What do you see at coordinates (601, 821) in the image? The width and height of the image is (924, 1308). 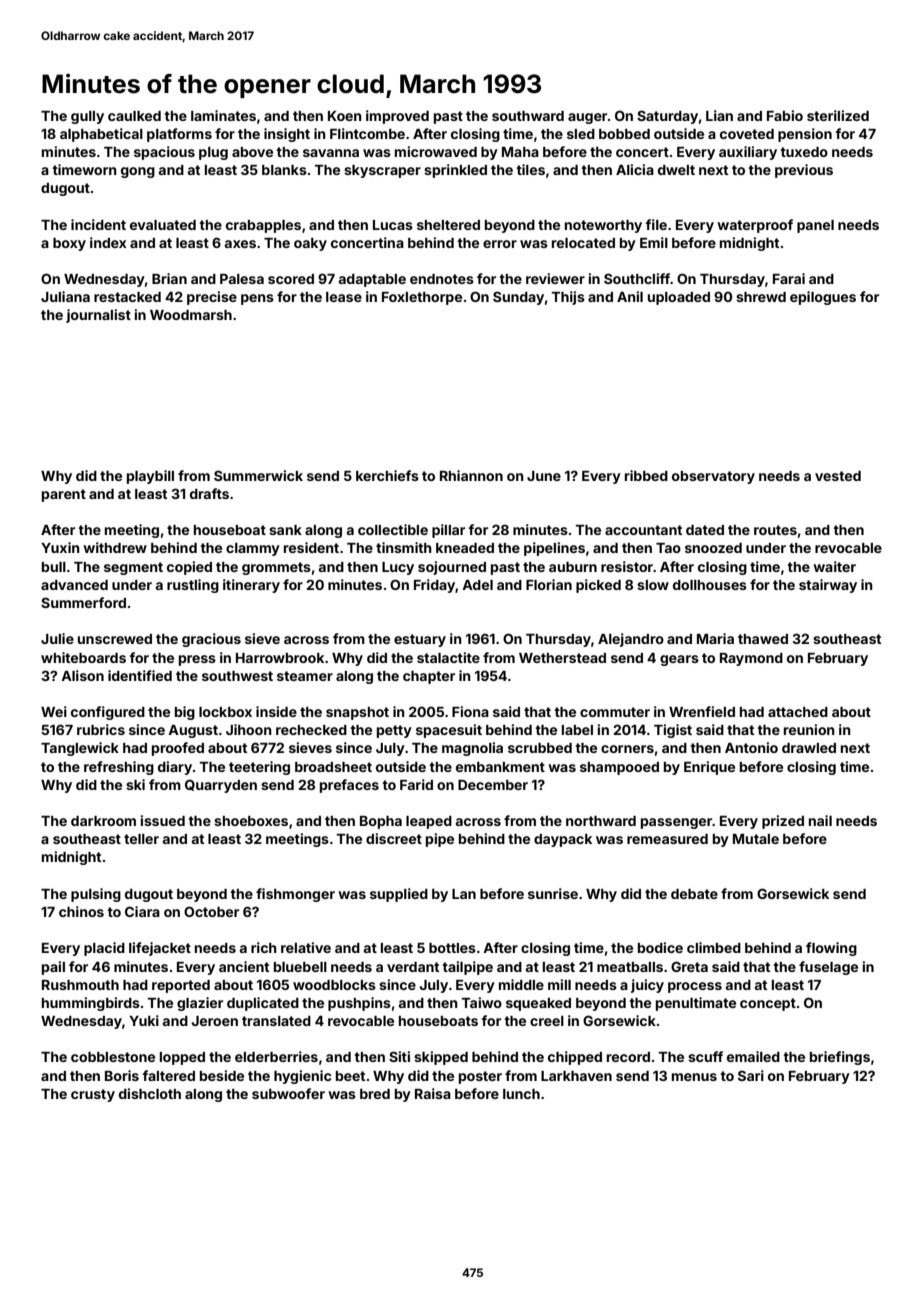 I see `northward` at bounding box center [601, 821].
